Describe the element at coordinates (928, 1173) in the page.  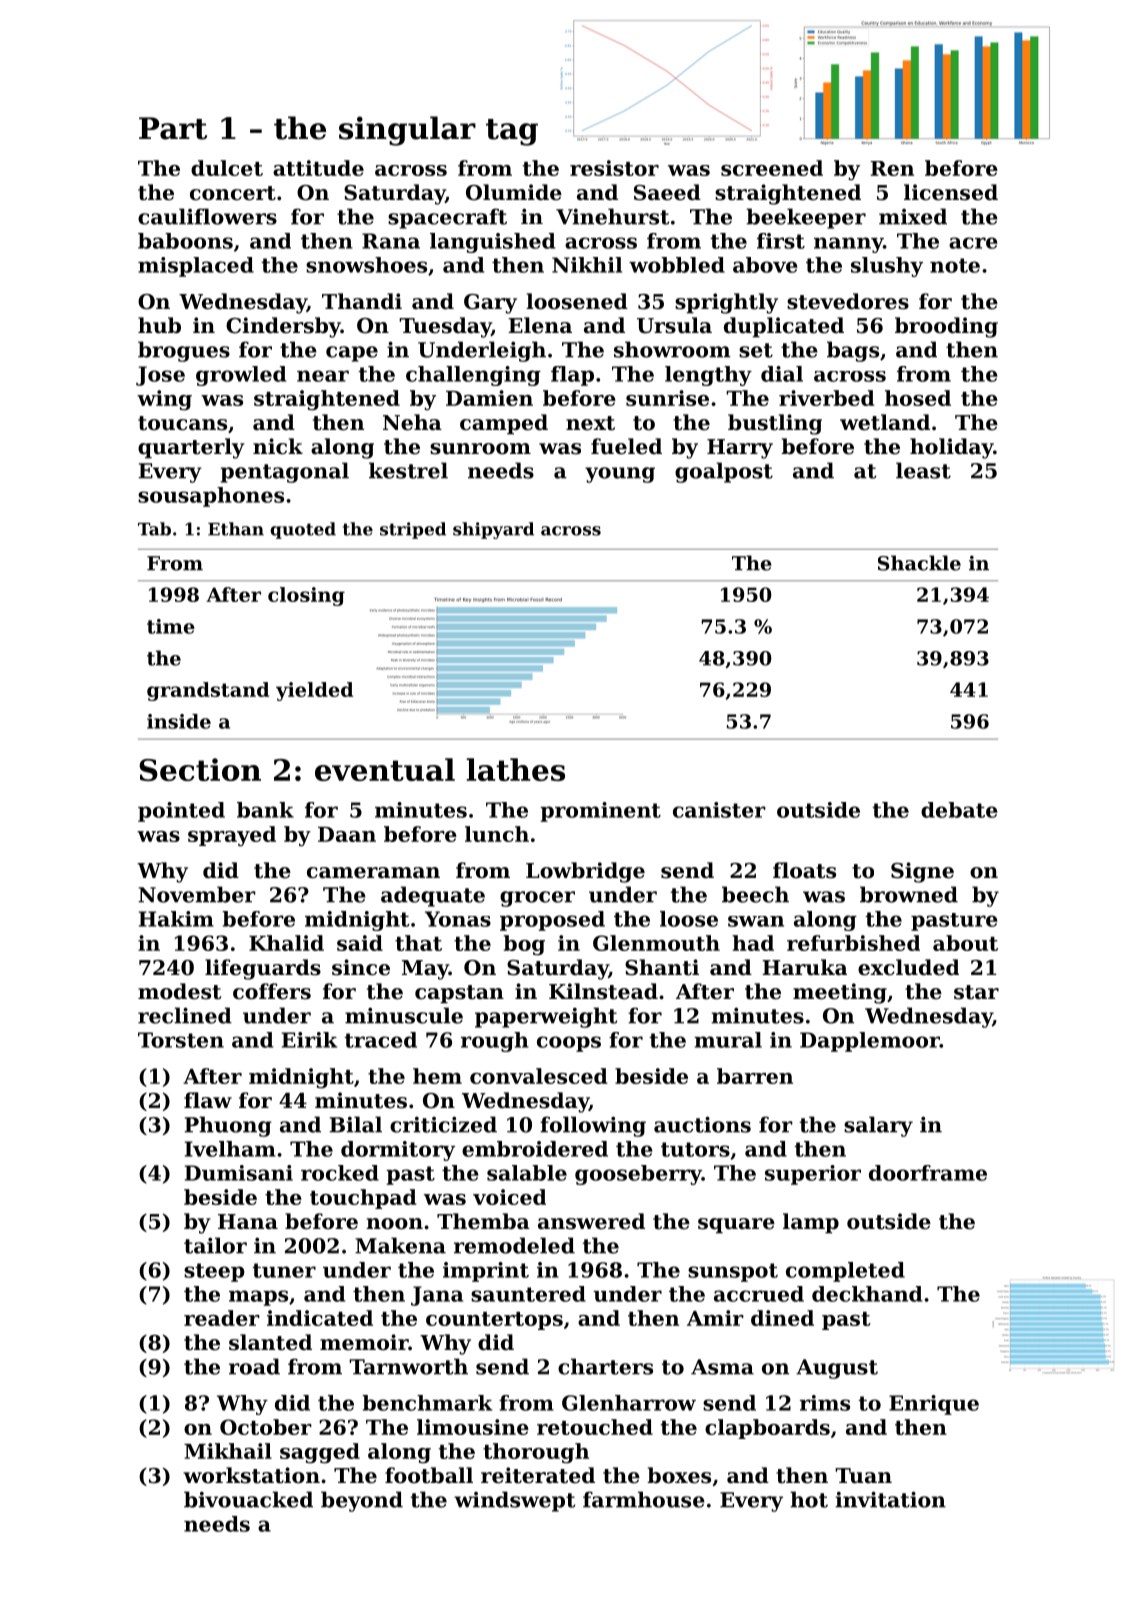
I see `doorframe` at that location.
